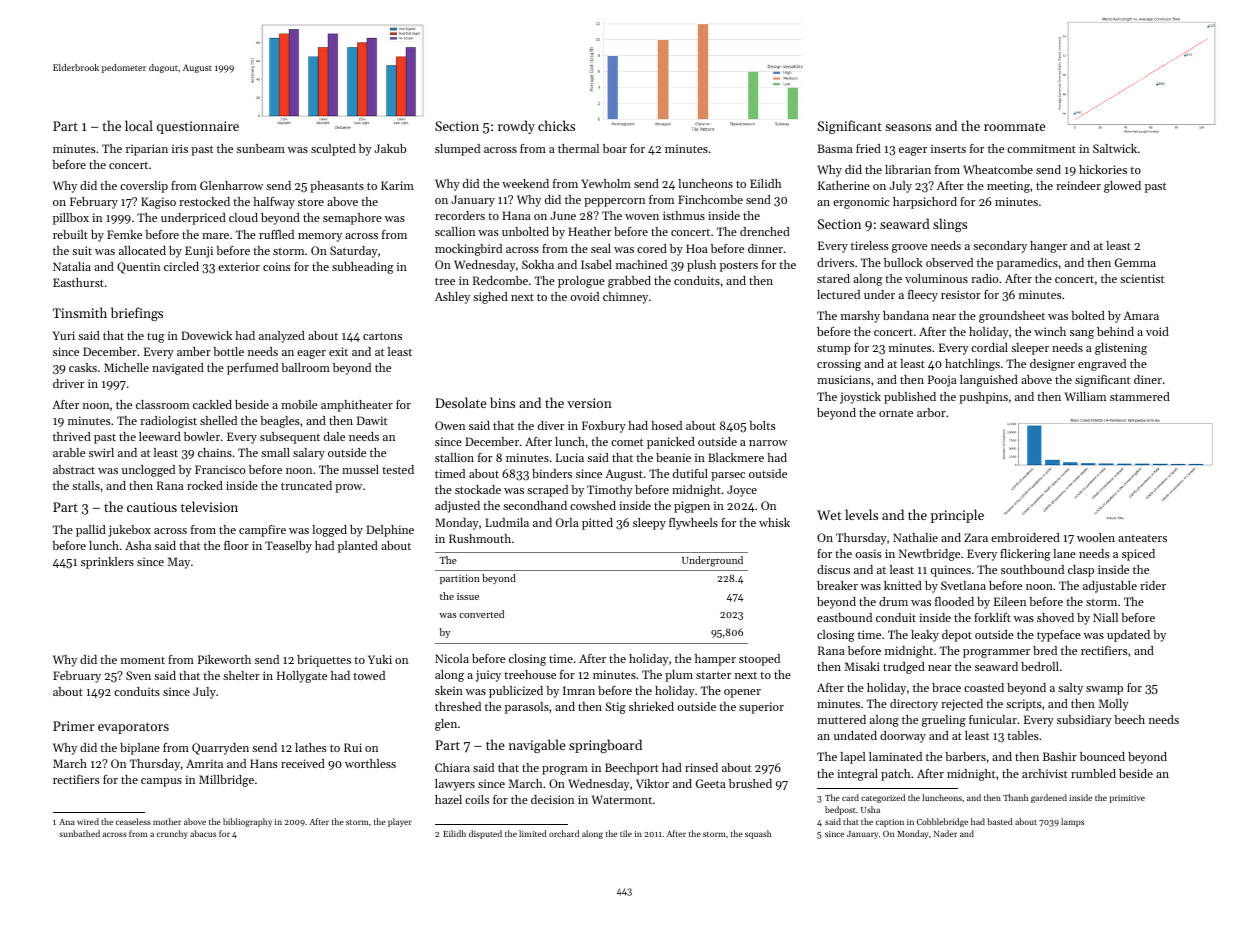  I want to click on cautious, so click(152, 507).
